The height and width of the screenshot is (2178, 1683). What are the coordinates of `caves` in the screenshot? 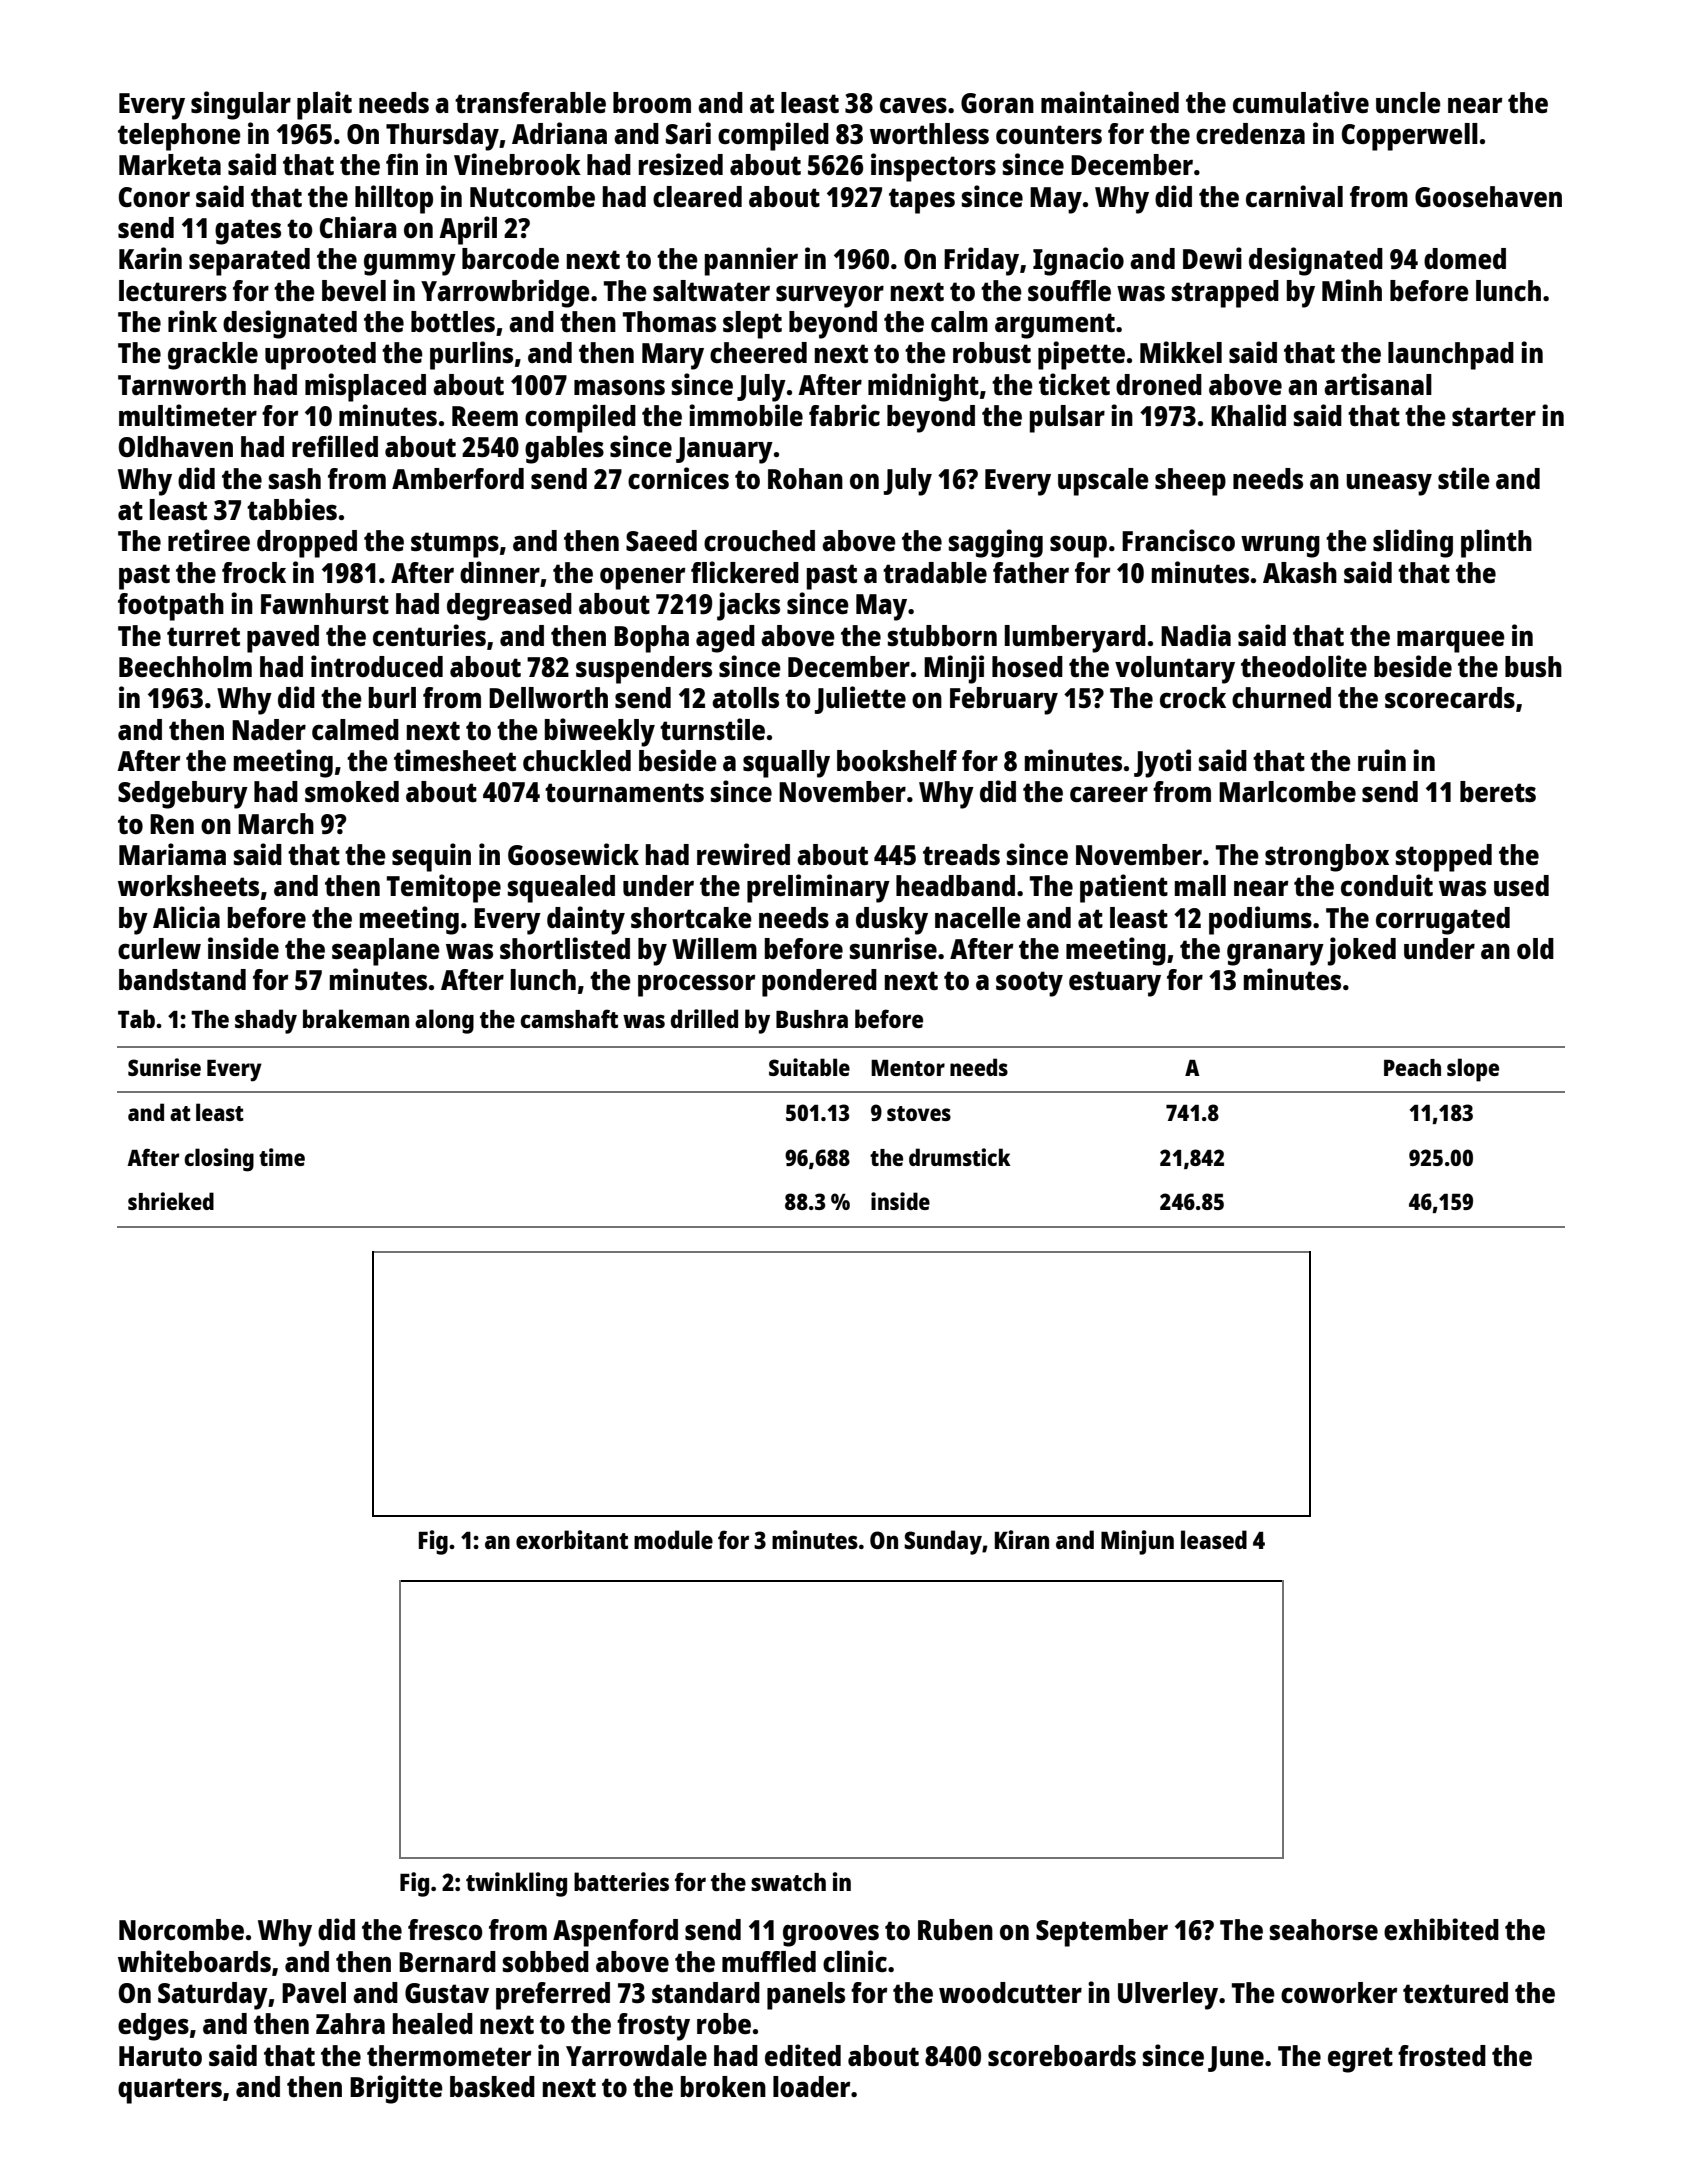 It's located at (913, 105).
